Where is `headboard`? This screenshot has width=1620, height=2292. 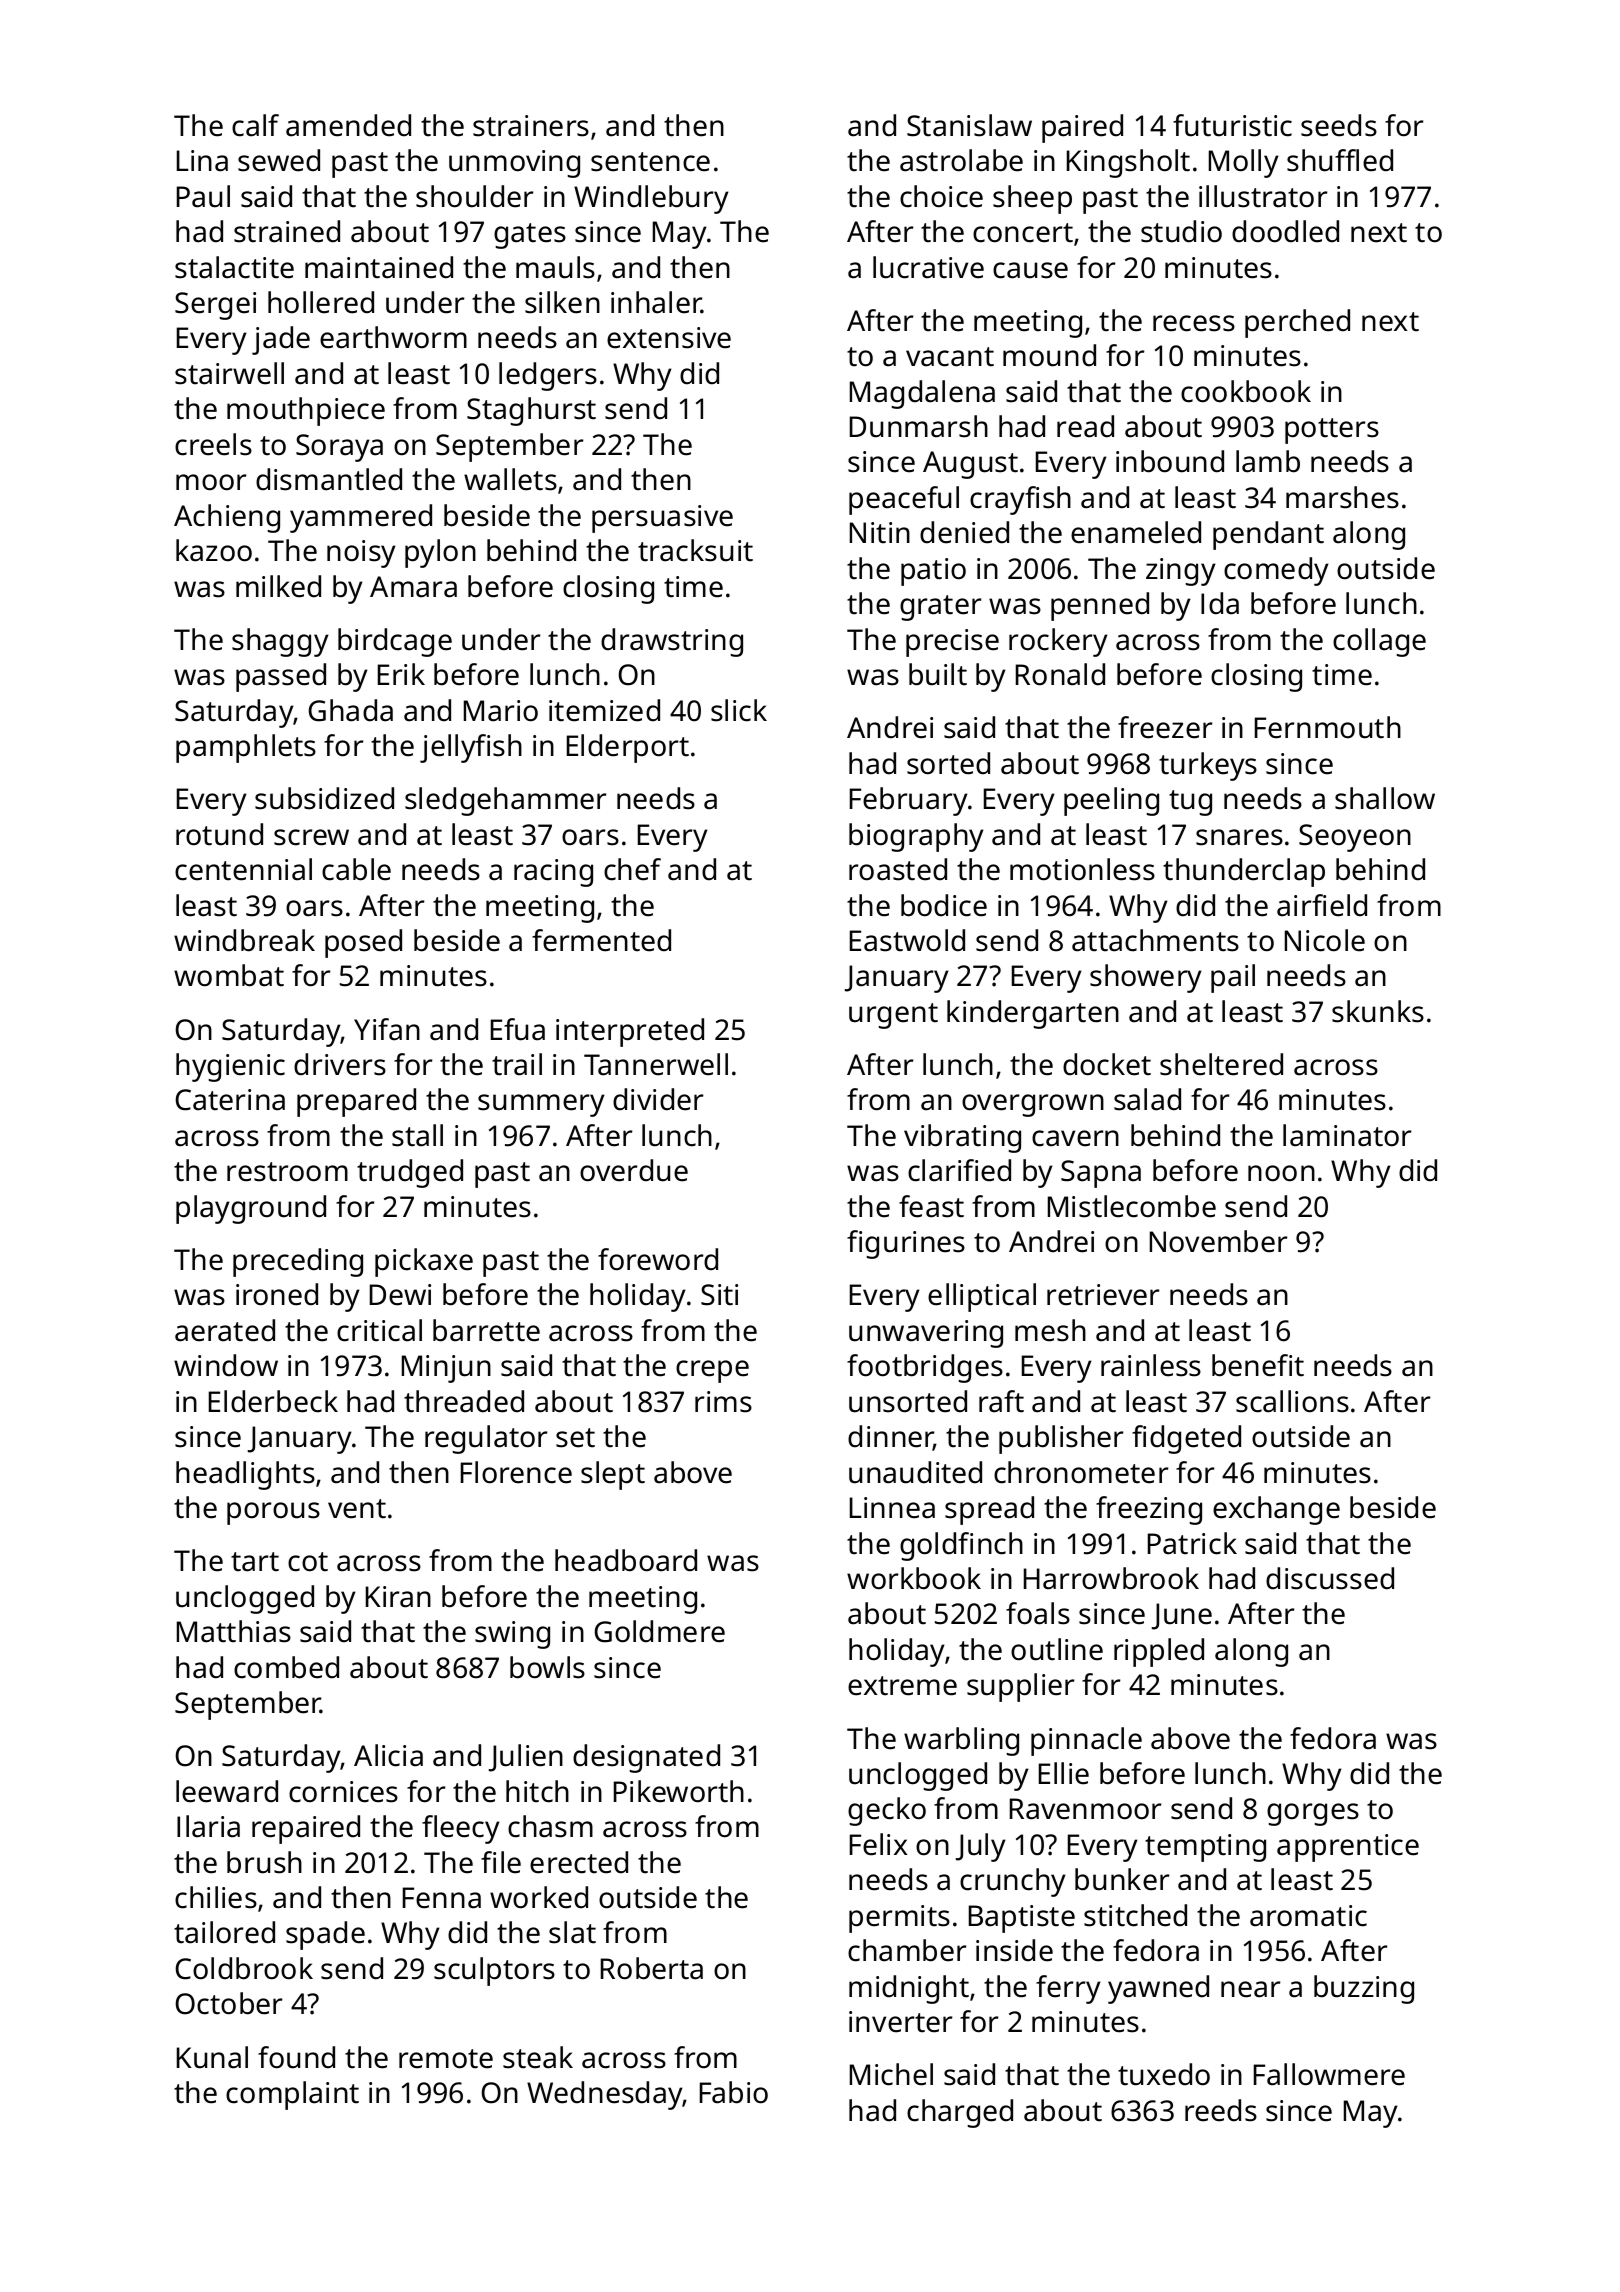 headboard is located at coordinates (626, 1560).
